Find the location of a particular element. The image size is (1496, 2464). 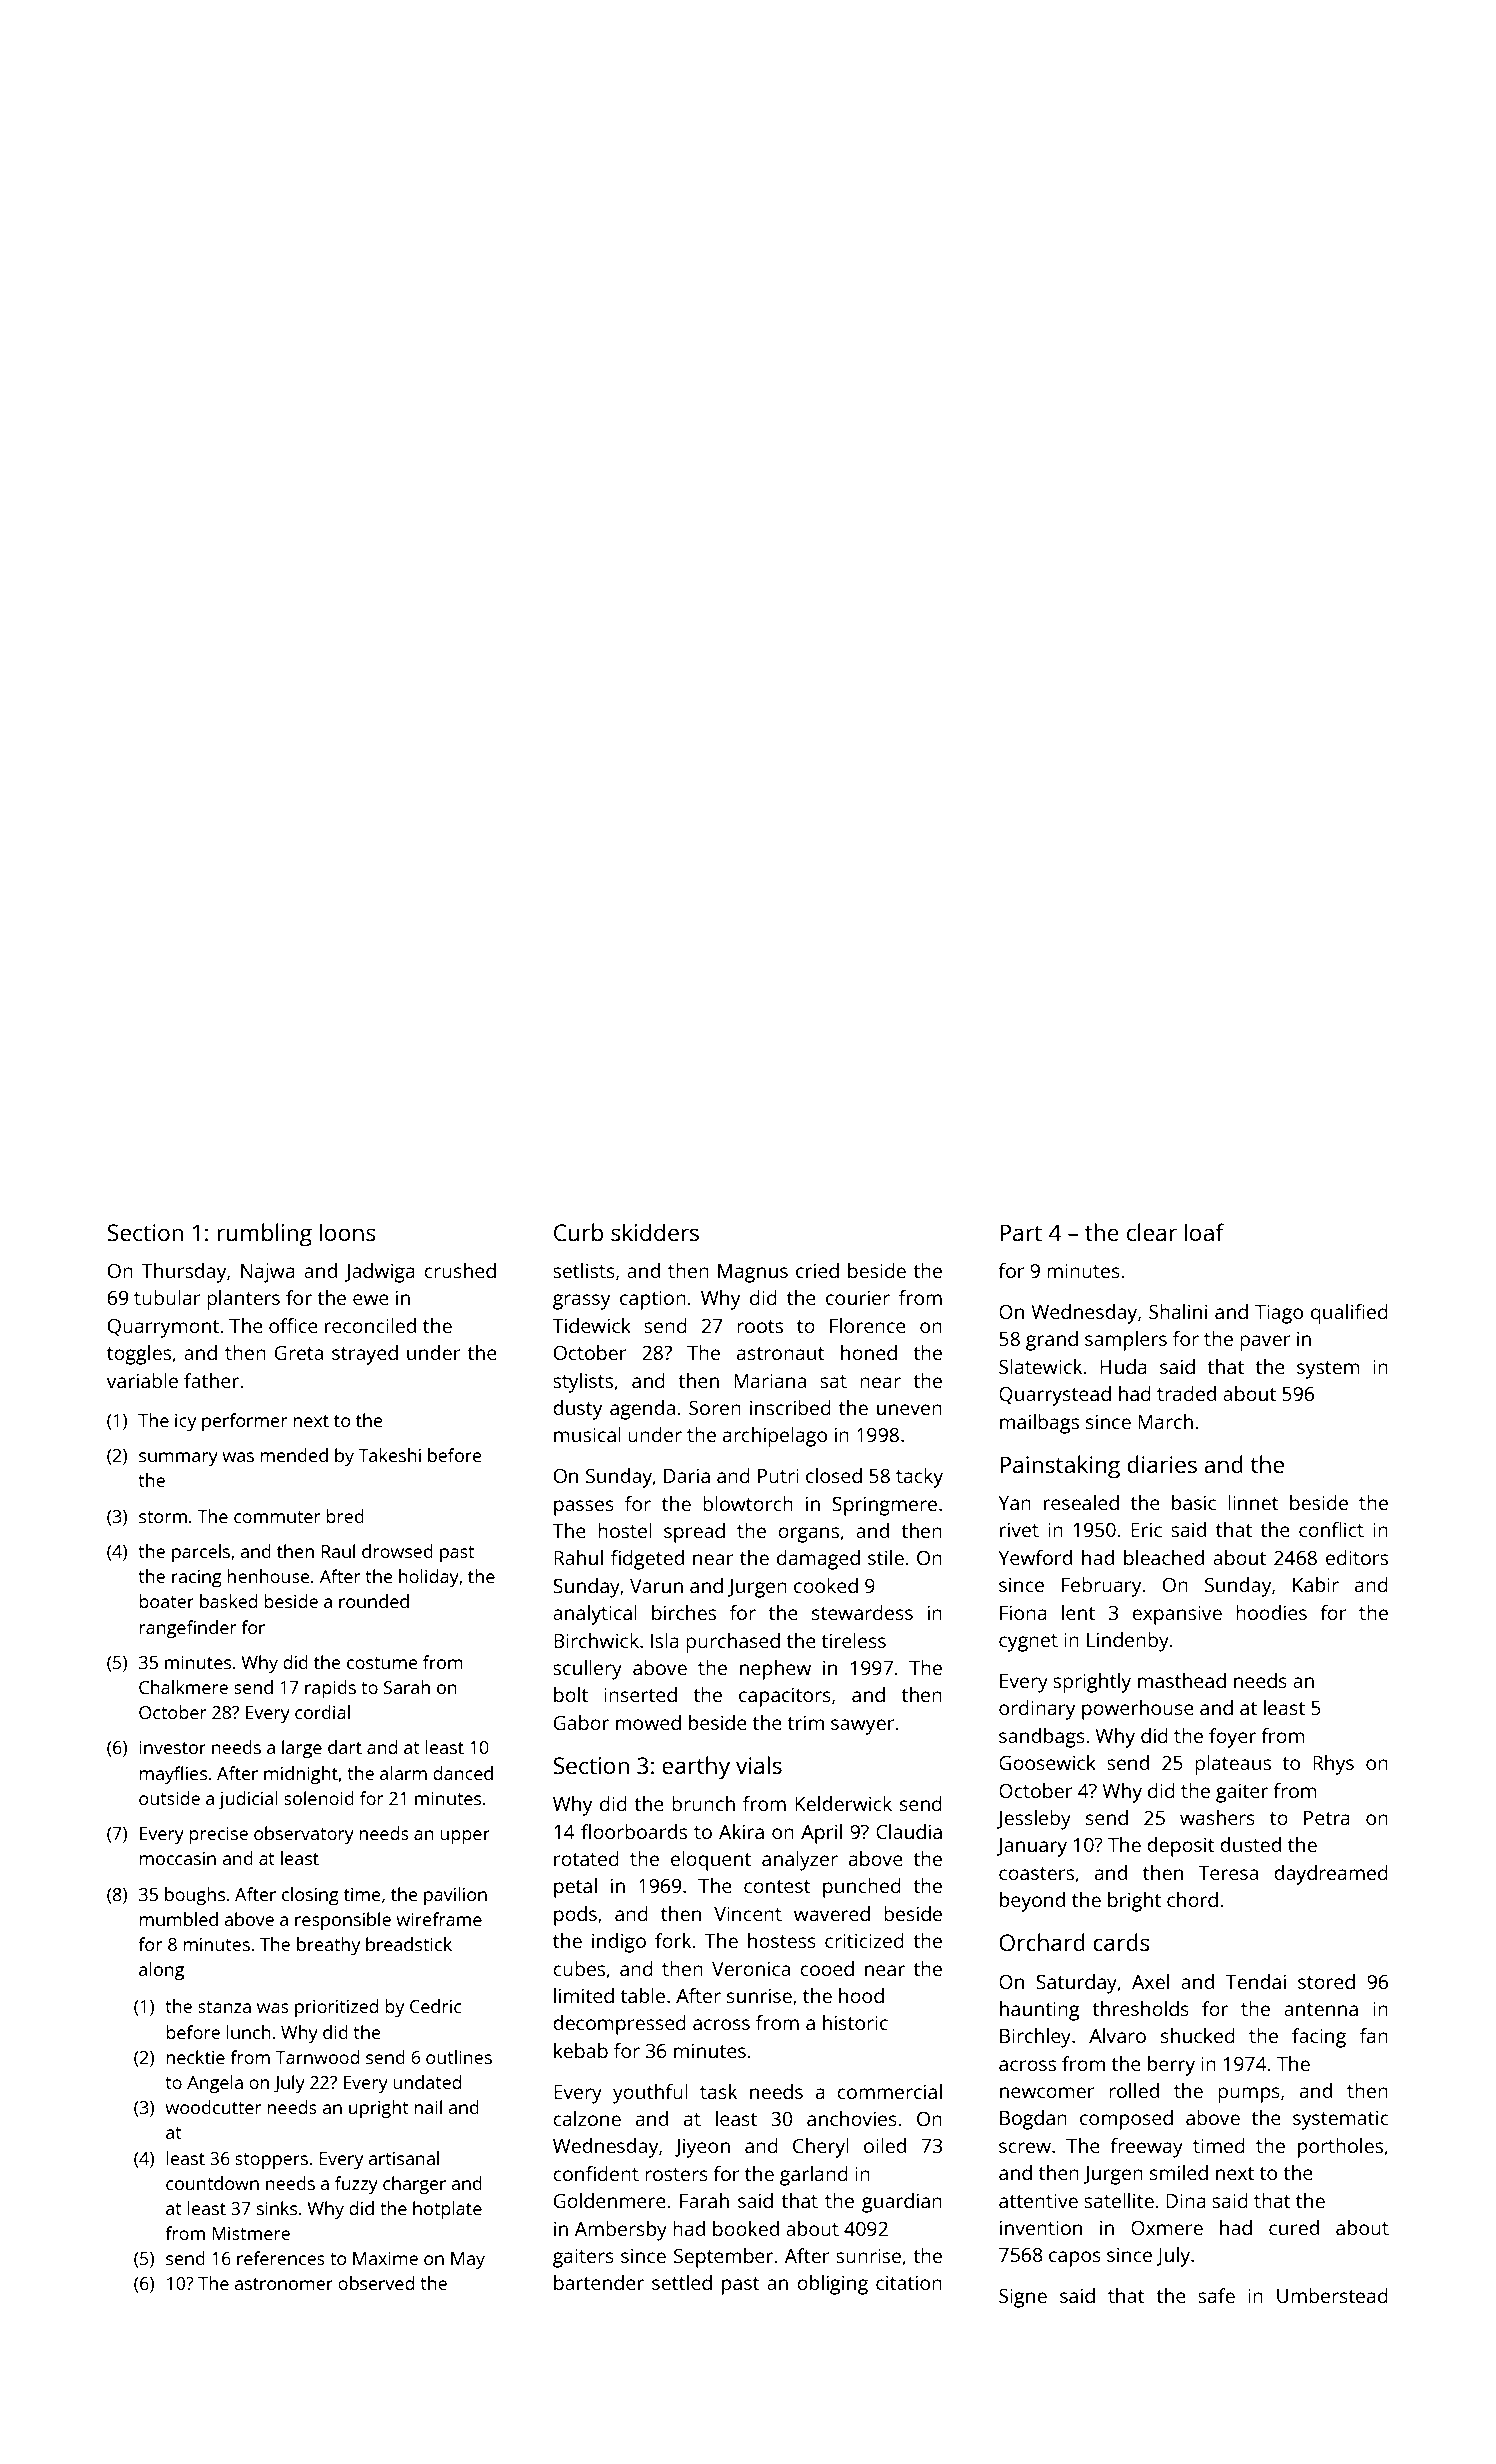

Takeshi is located at coordinates (389, 1455).
